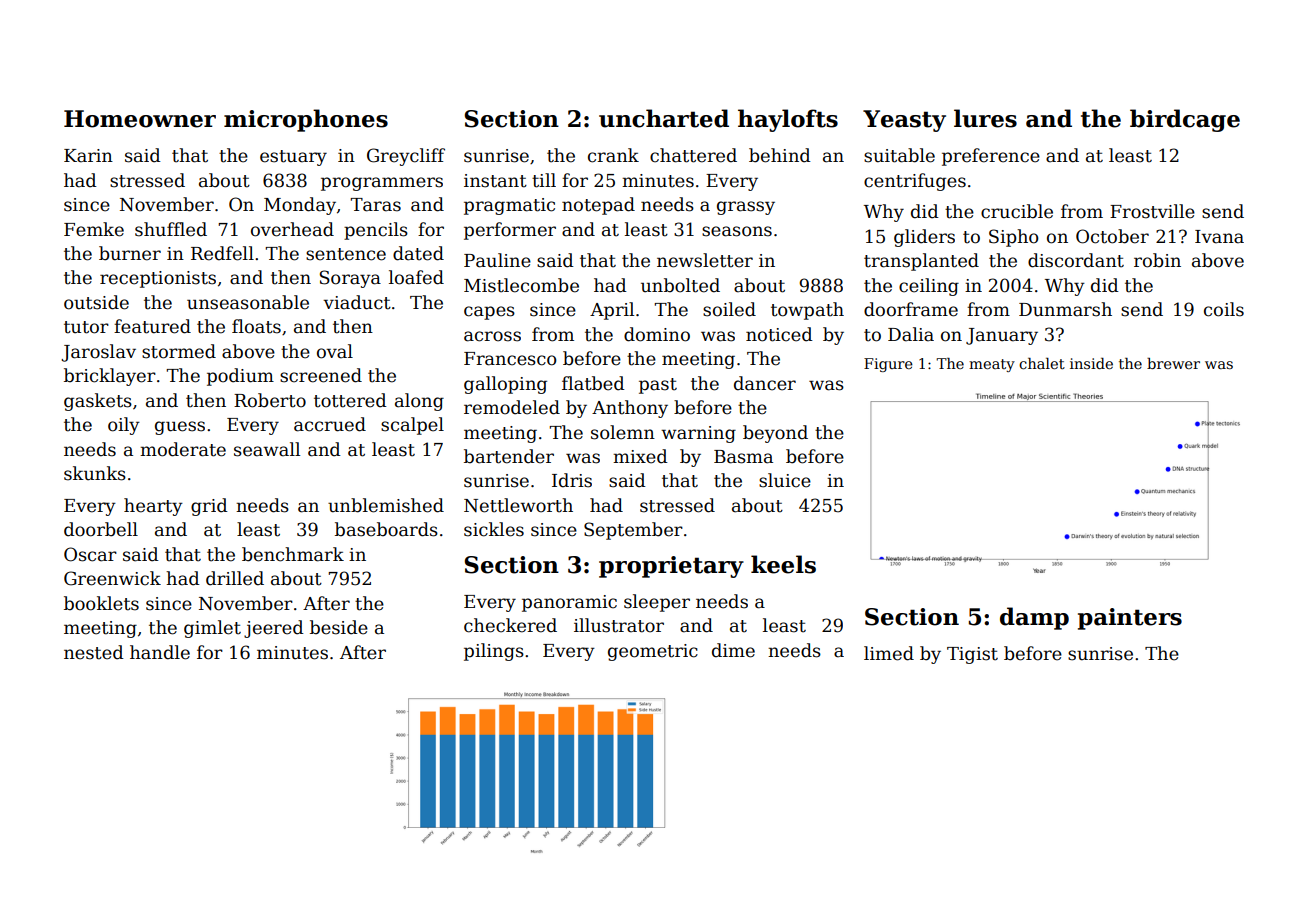  I want to click on Dunmarsh, so click(1065, 309).
